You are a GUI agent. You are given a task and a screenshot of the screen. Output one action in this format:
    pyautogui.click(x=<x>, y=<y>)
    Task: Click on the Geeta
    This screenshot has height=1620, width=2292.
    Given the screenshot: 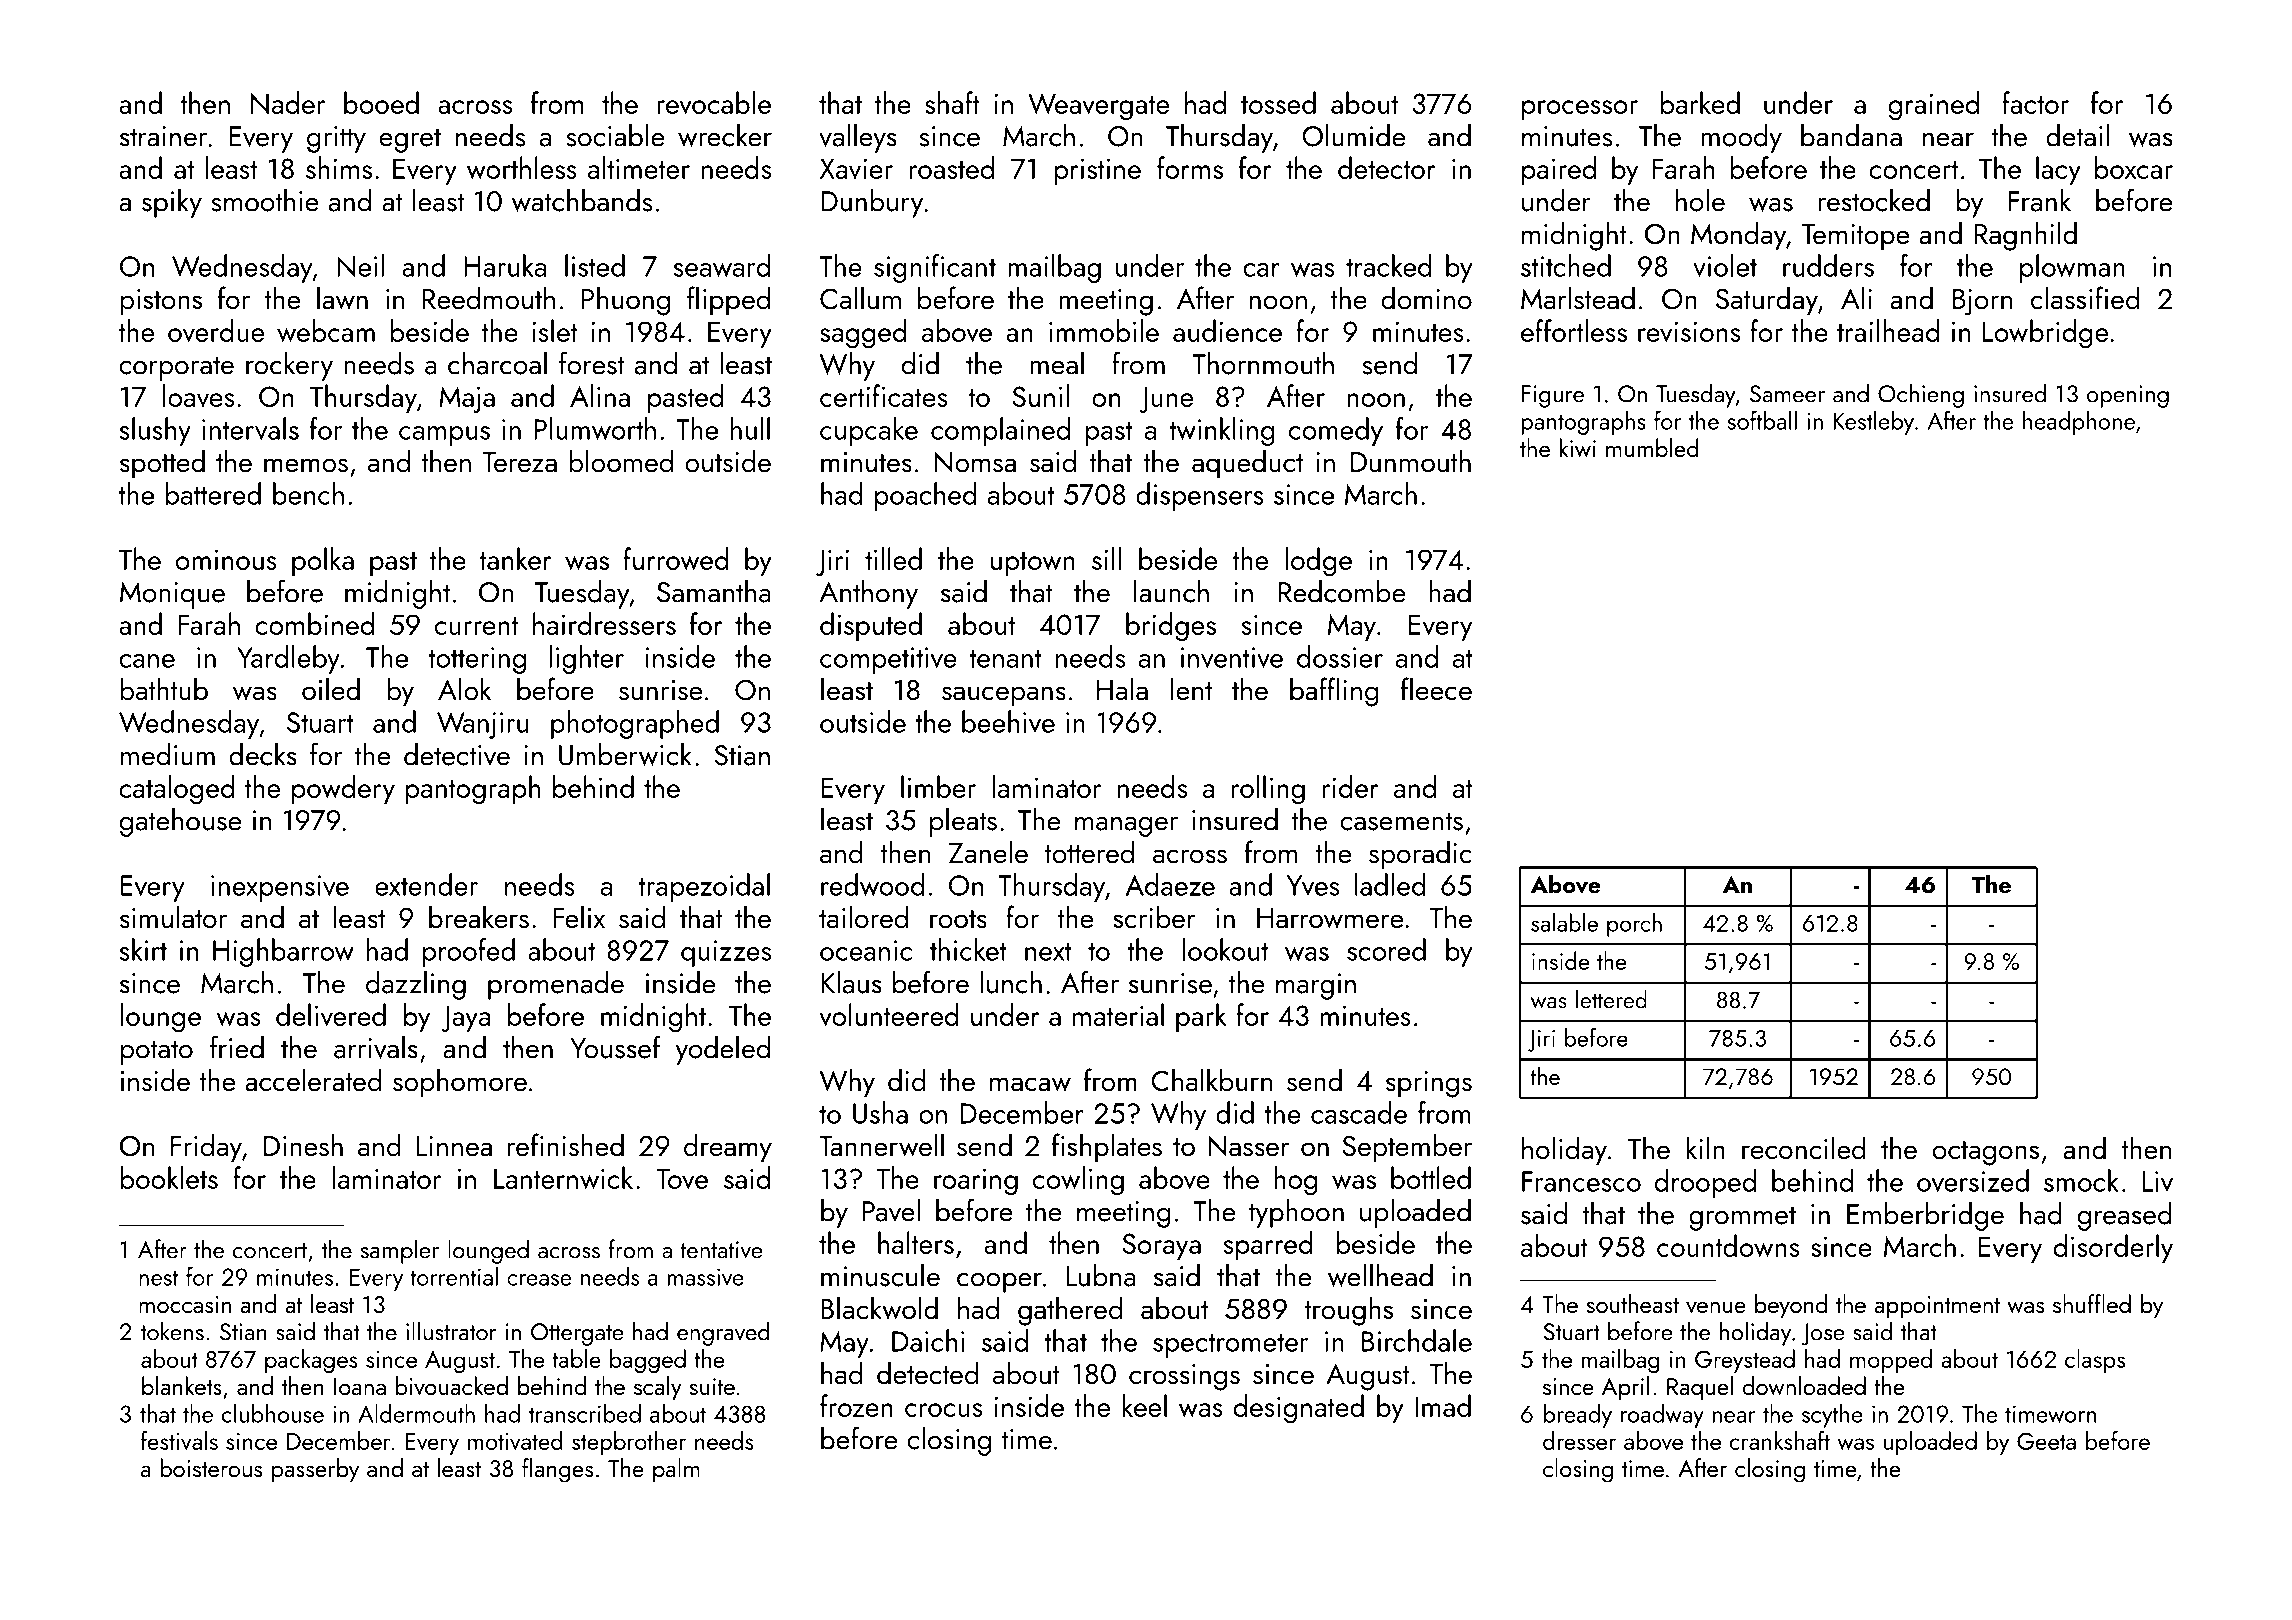 What is the action you would take?
    pyautogui.click(x=2046, y=1441)
